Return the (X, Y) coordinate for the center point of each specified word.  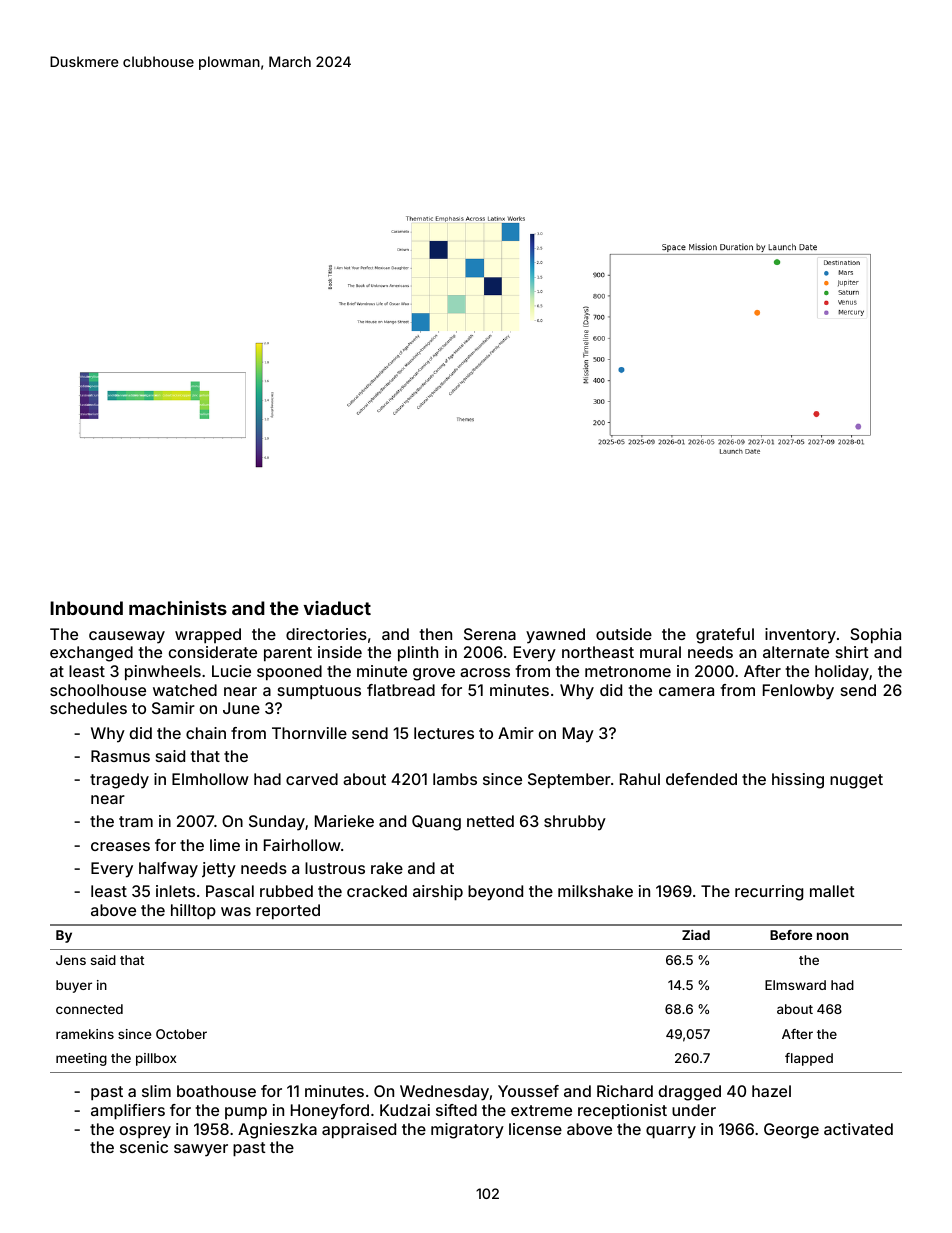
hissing (798, 781)
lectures (444, 733)
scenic (144, 1147)
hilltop (193, 912)
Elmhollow (210, 779)
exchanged (91, 654)
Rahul (640, 779)
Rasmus (120, 756)
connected (89, 1009)
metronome (628, 671)
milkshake (595, 891)
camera (686, 691)
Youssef (528, 1091)
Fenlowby (798, 692)
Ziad (696, 935)
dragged (690, 1093)
